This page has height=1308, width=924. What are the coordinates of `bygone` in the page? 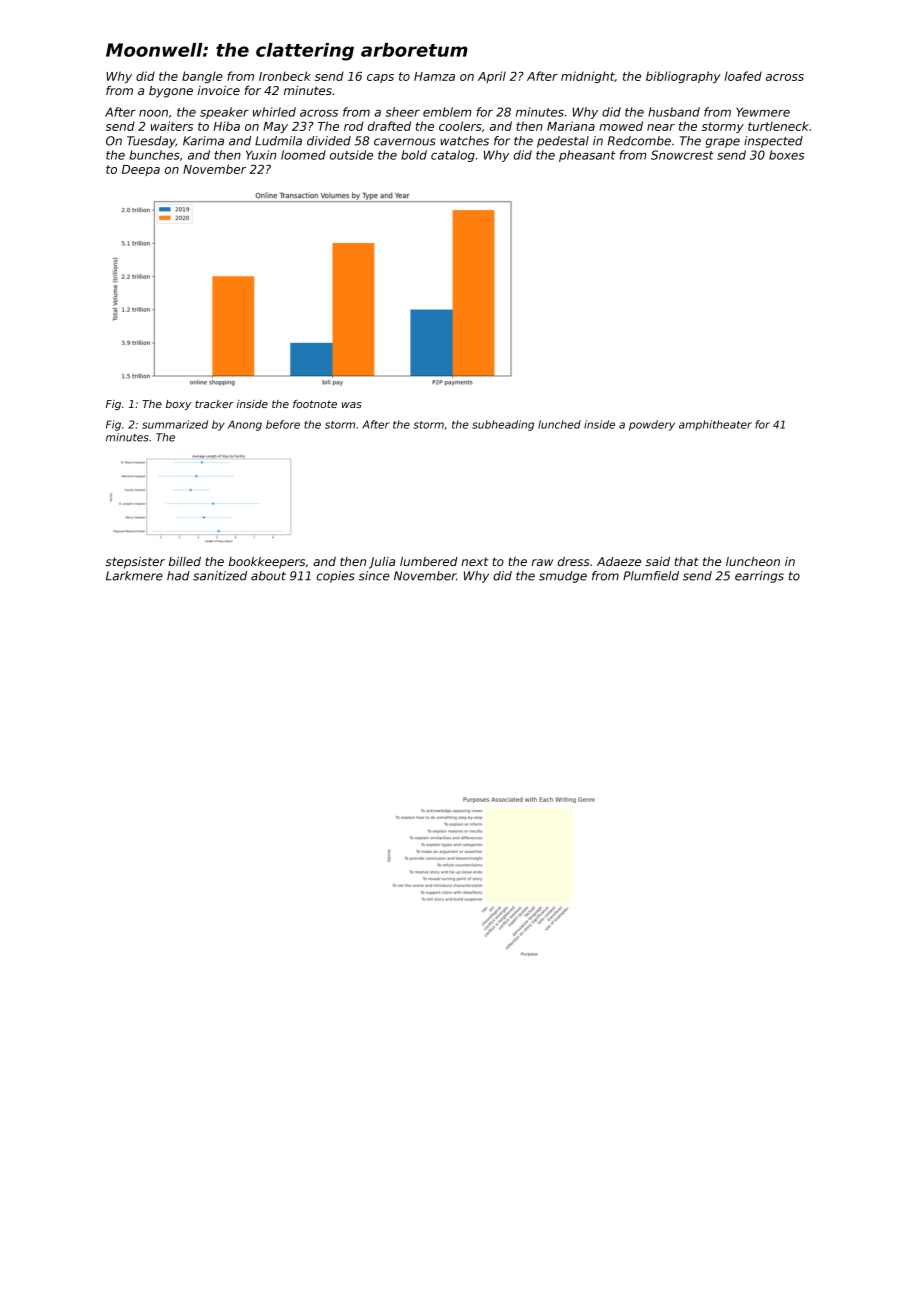 It's located at (171, 92).
